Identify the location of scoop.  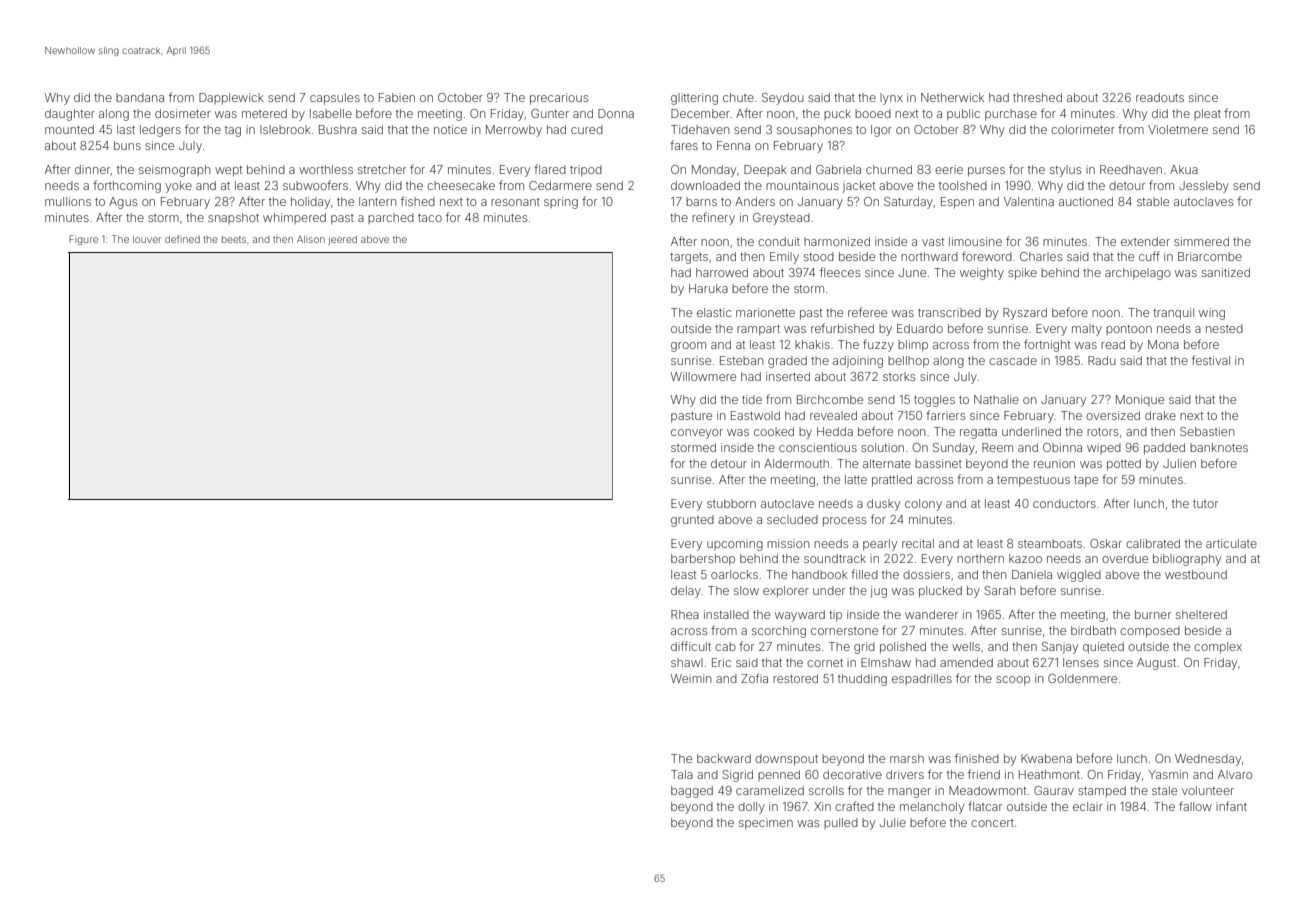
(1013, 681).
